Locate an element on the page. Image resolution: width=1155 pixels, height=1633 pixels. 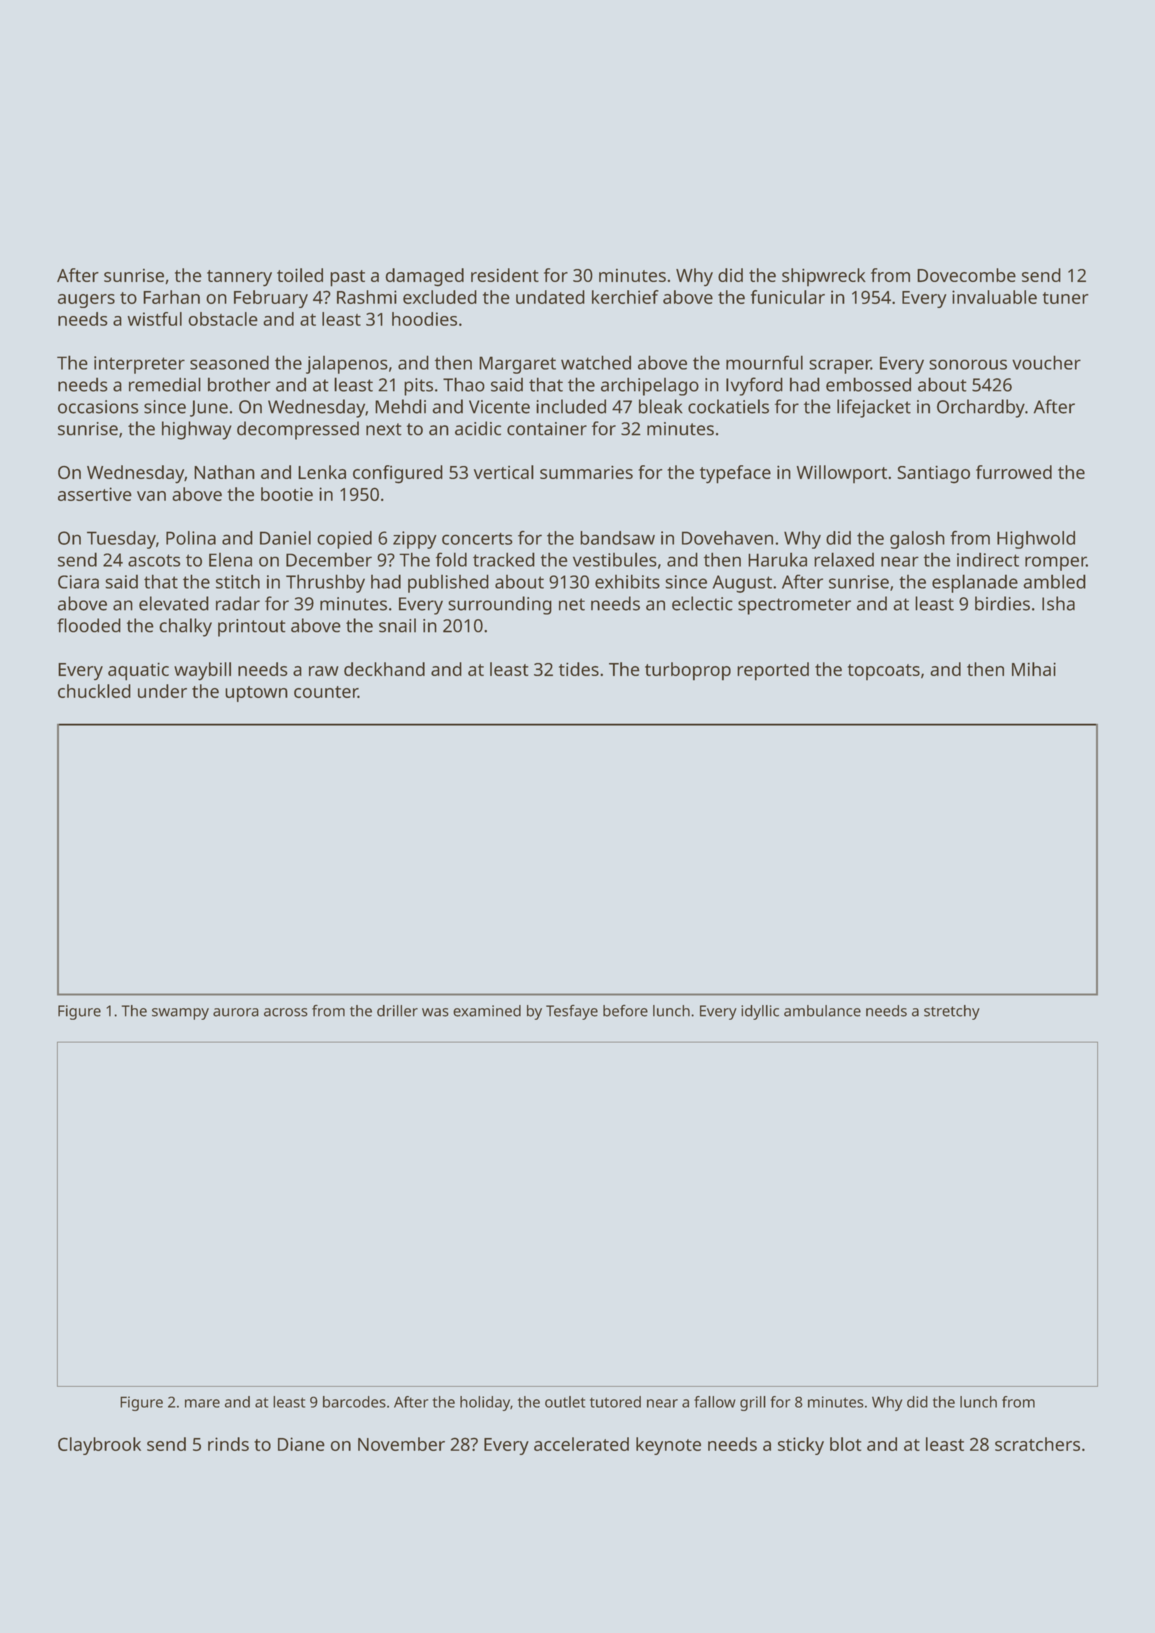
before is located at coordinates (625, 1011).
